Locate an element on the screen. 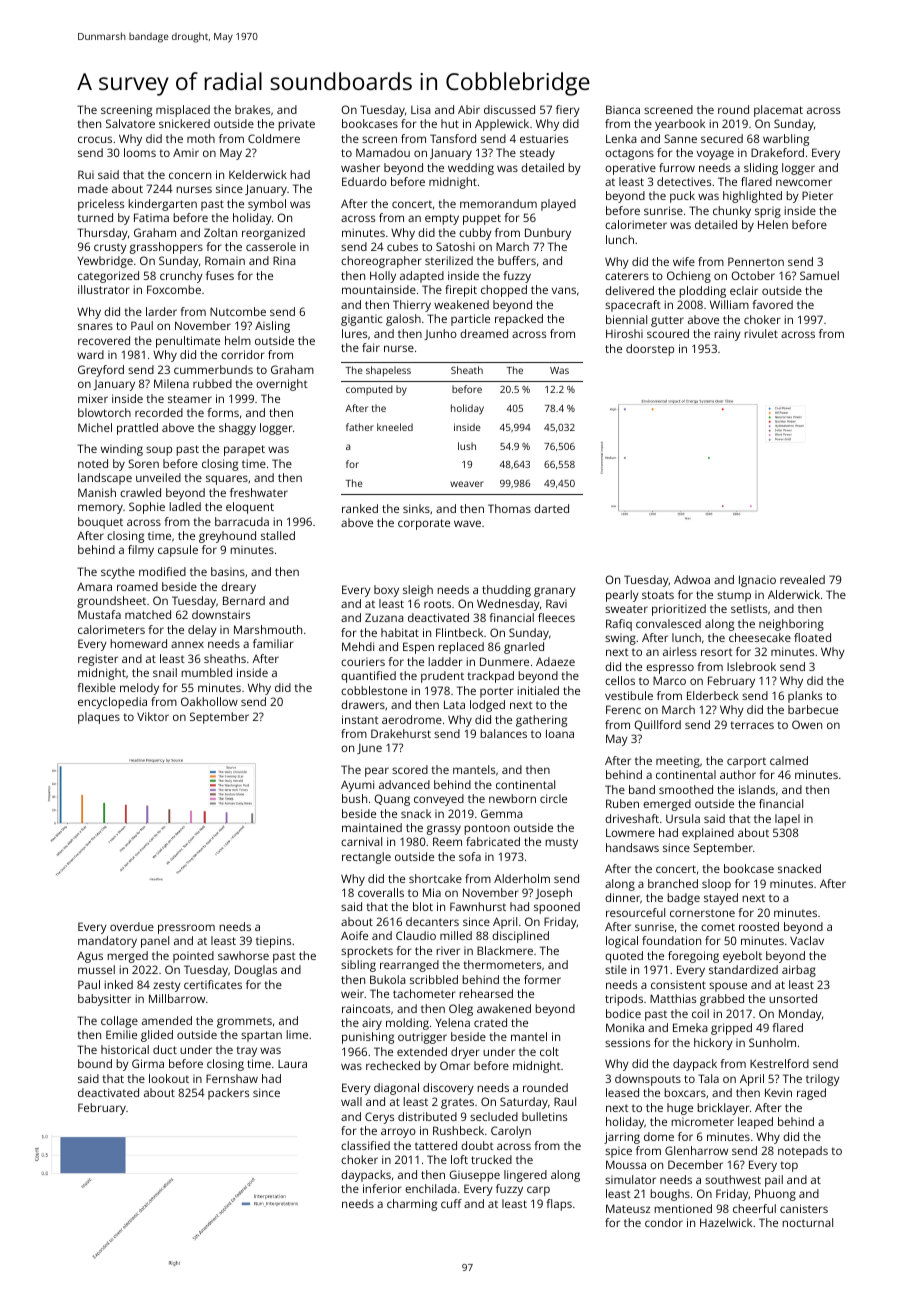 The height and width of the screenshot is (1308, 924). Glenharrow is located at coordinates (696, 1150).
